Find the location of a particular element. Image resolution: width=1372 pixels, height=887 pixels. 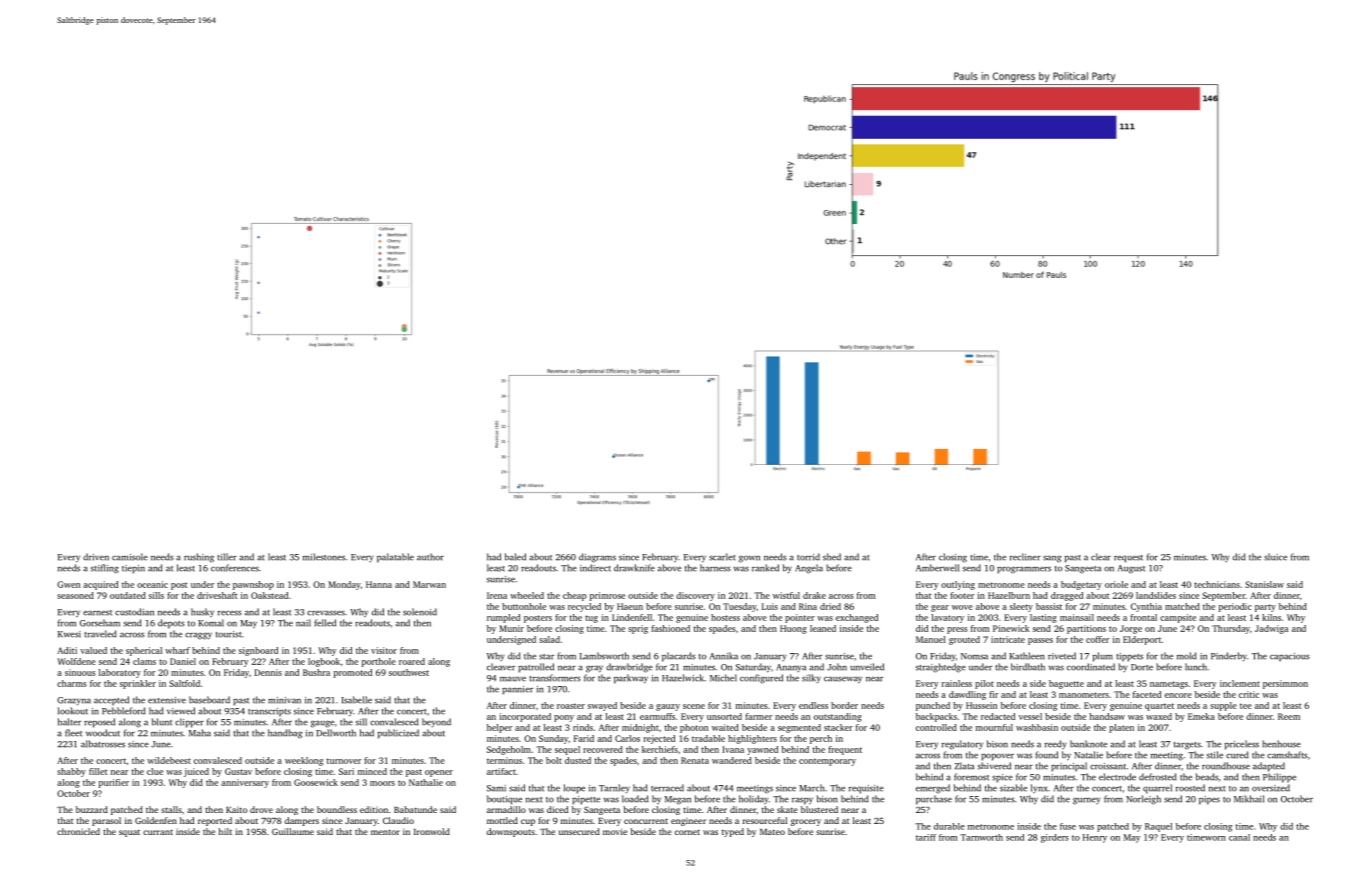

hostess is located at coordinates (725, 617).
